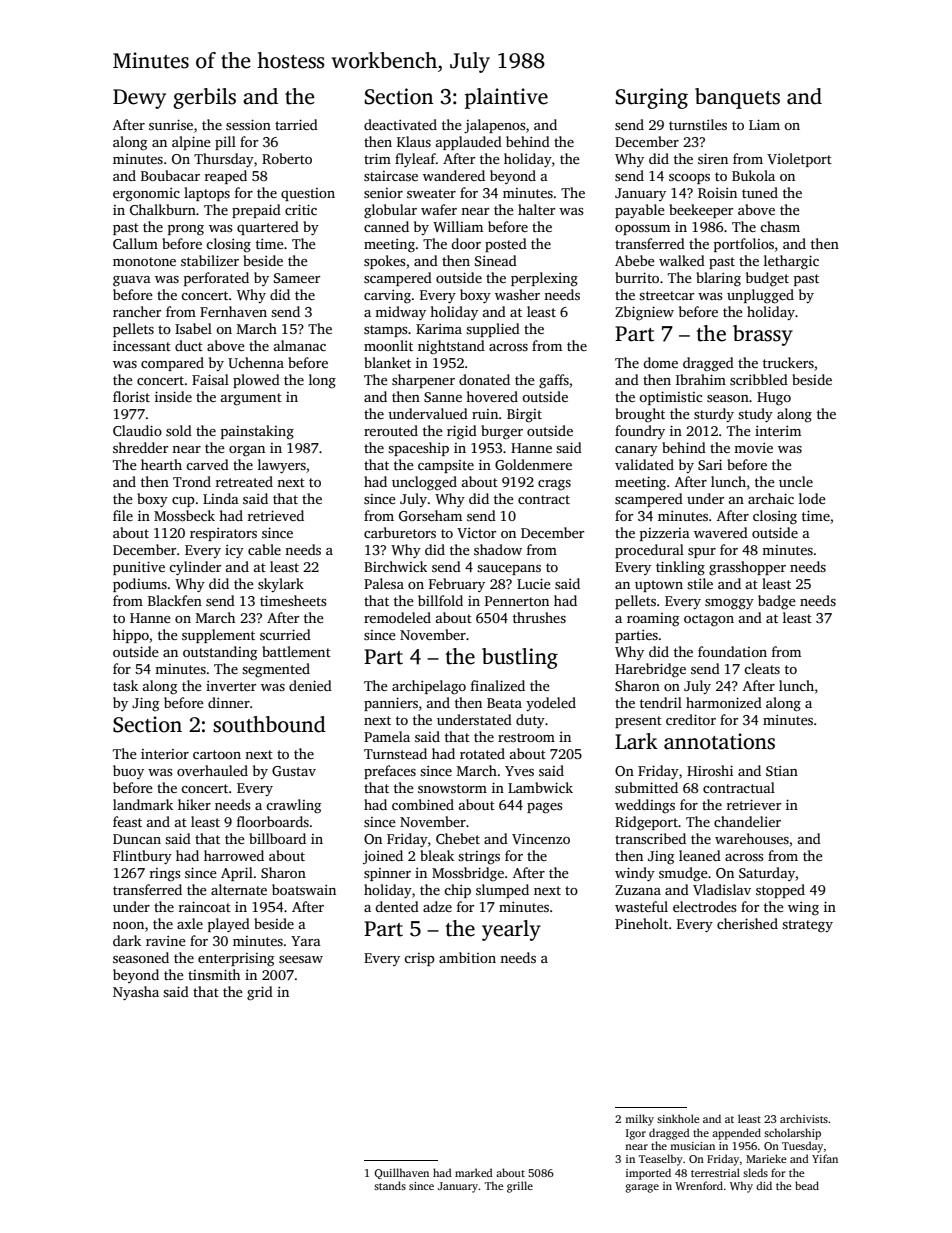  What do you see at coordinates (644, 464) in the screenshot?
I see `validated` at bounding box center [644, 464].
